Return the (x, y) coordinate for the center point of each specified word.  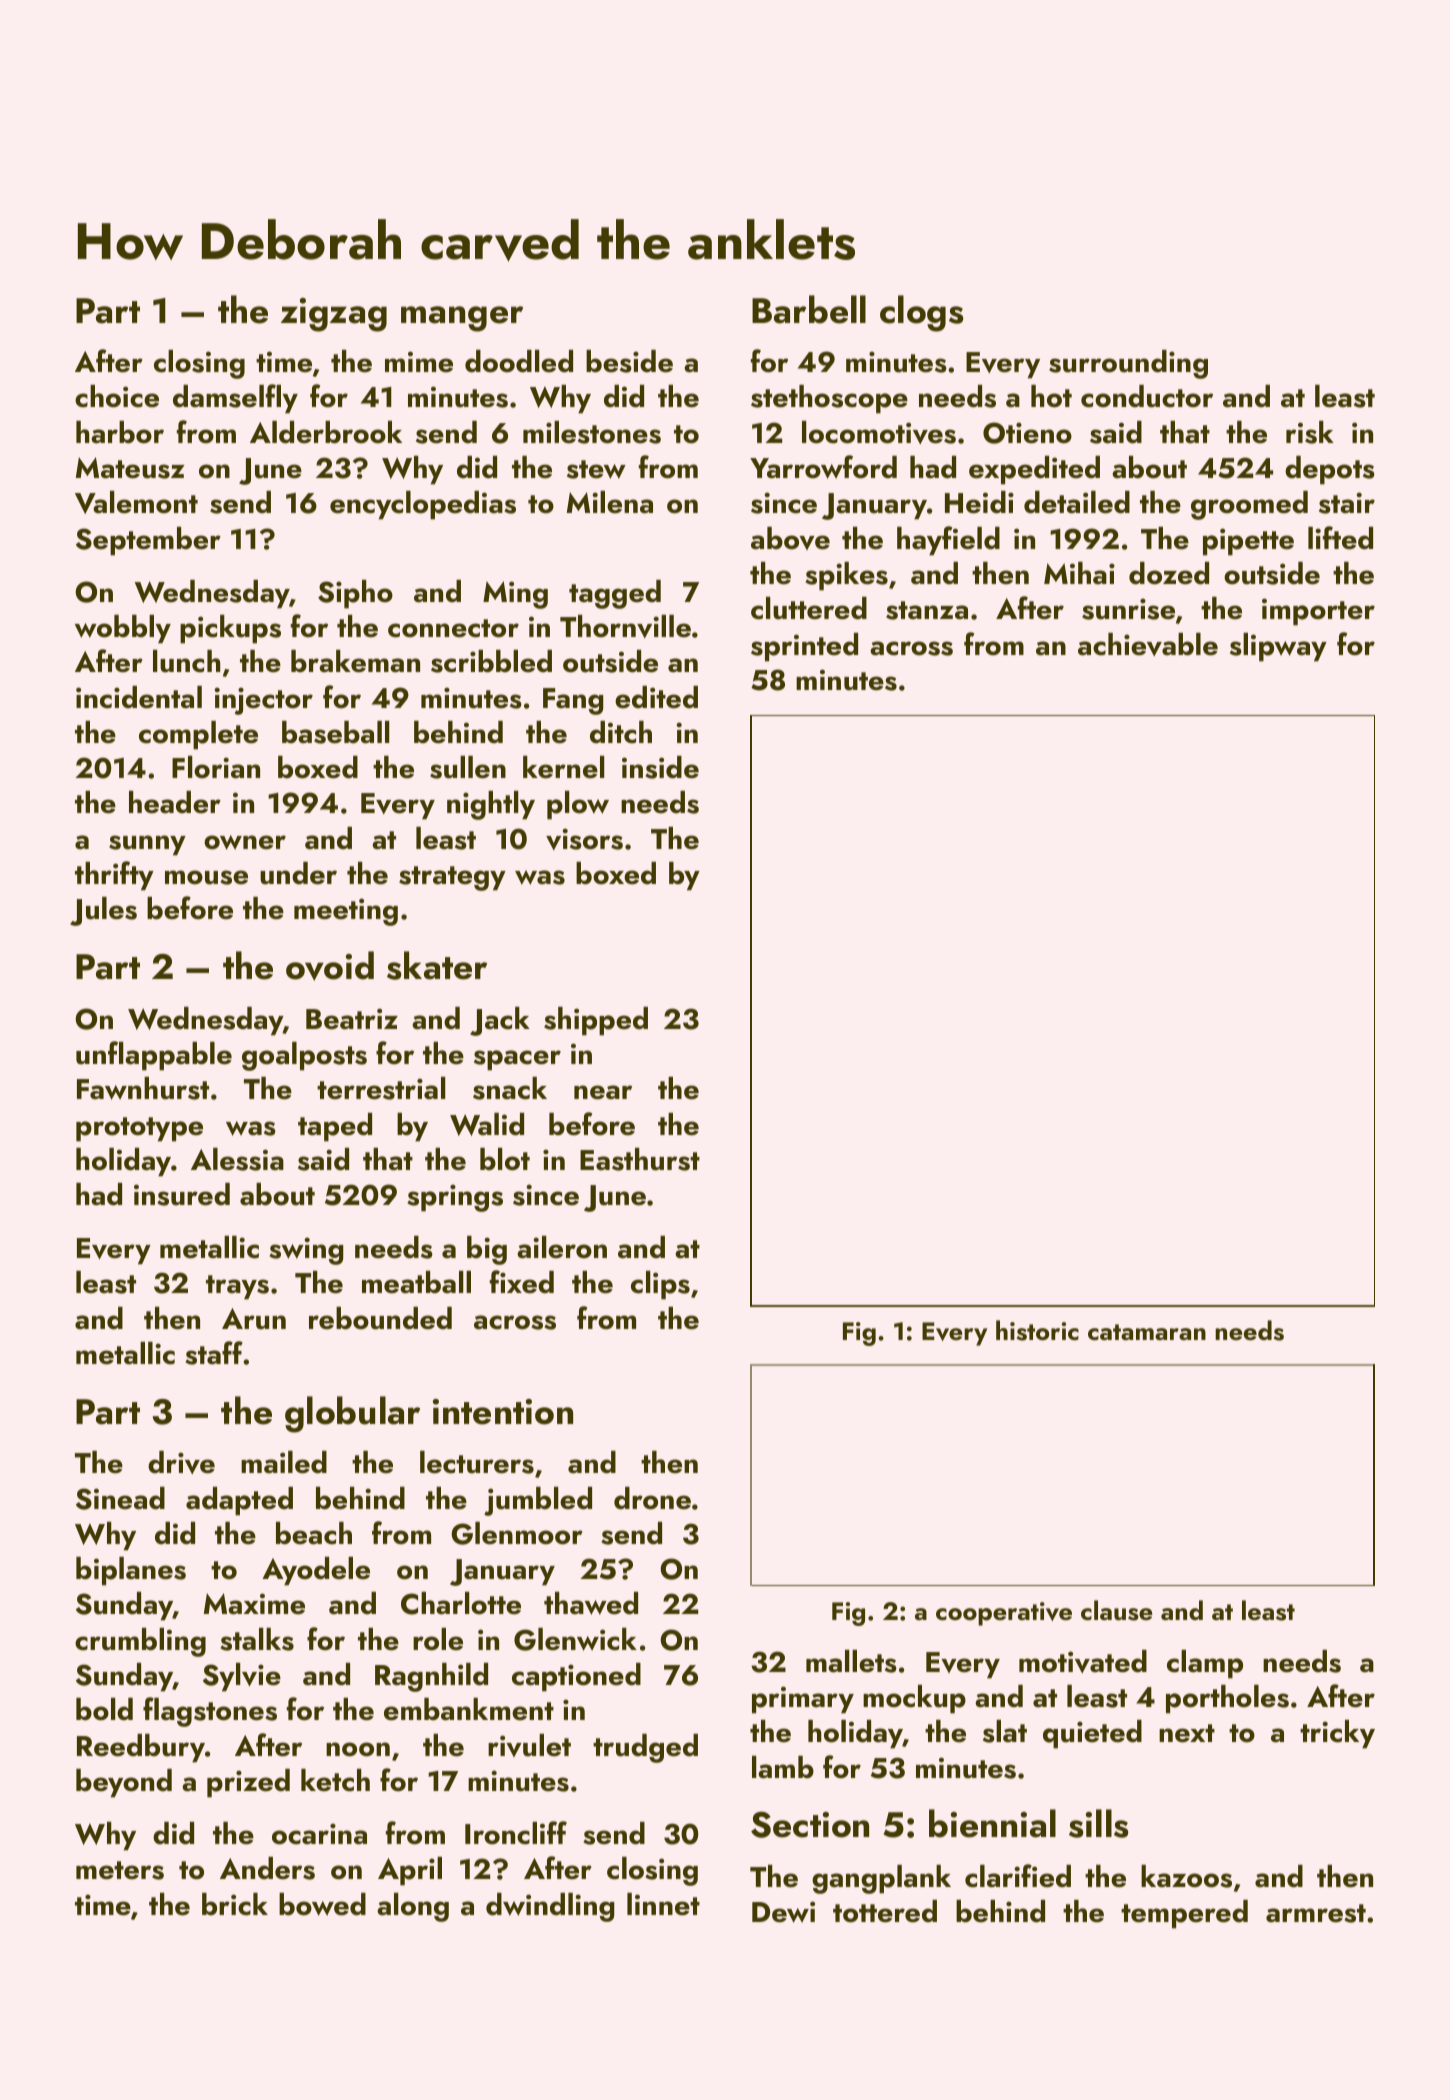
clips (660, 1285)
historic (1037, 1330)
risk (1310, 432)
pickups (230, 629)
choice (117, 396)
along (413, 1907)
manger (462, 319)
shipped (596, 1021)
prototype (139, 1129)
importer (1318, 612)
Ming (515, 595)
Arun (254, 1319)
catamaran (1147, 1332)
